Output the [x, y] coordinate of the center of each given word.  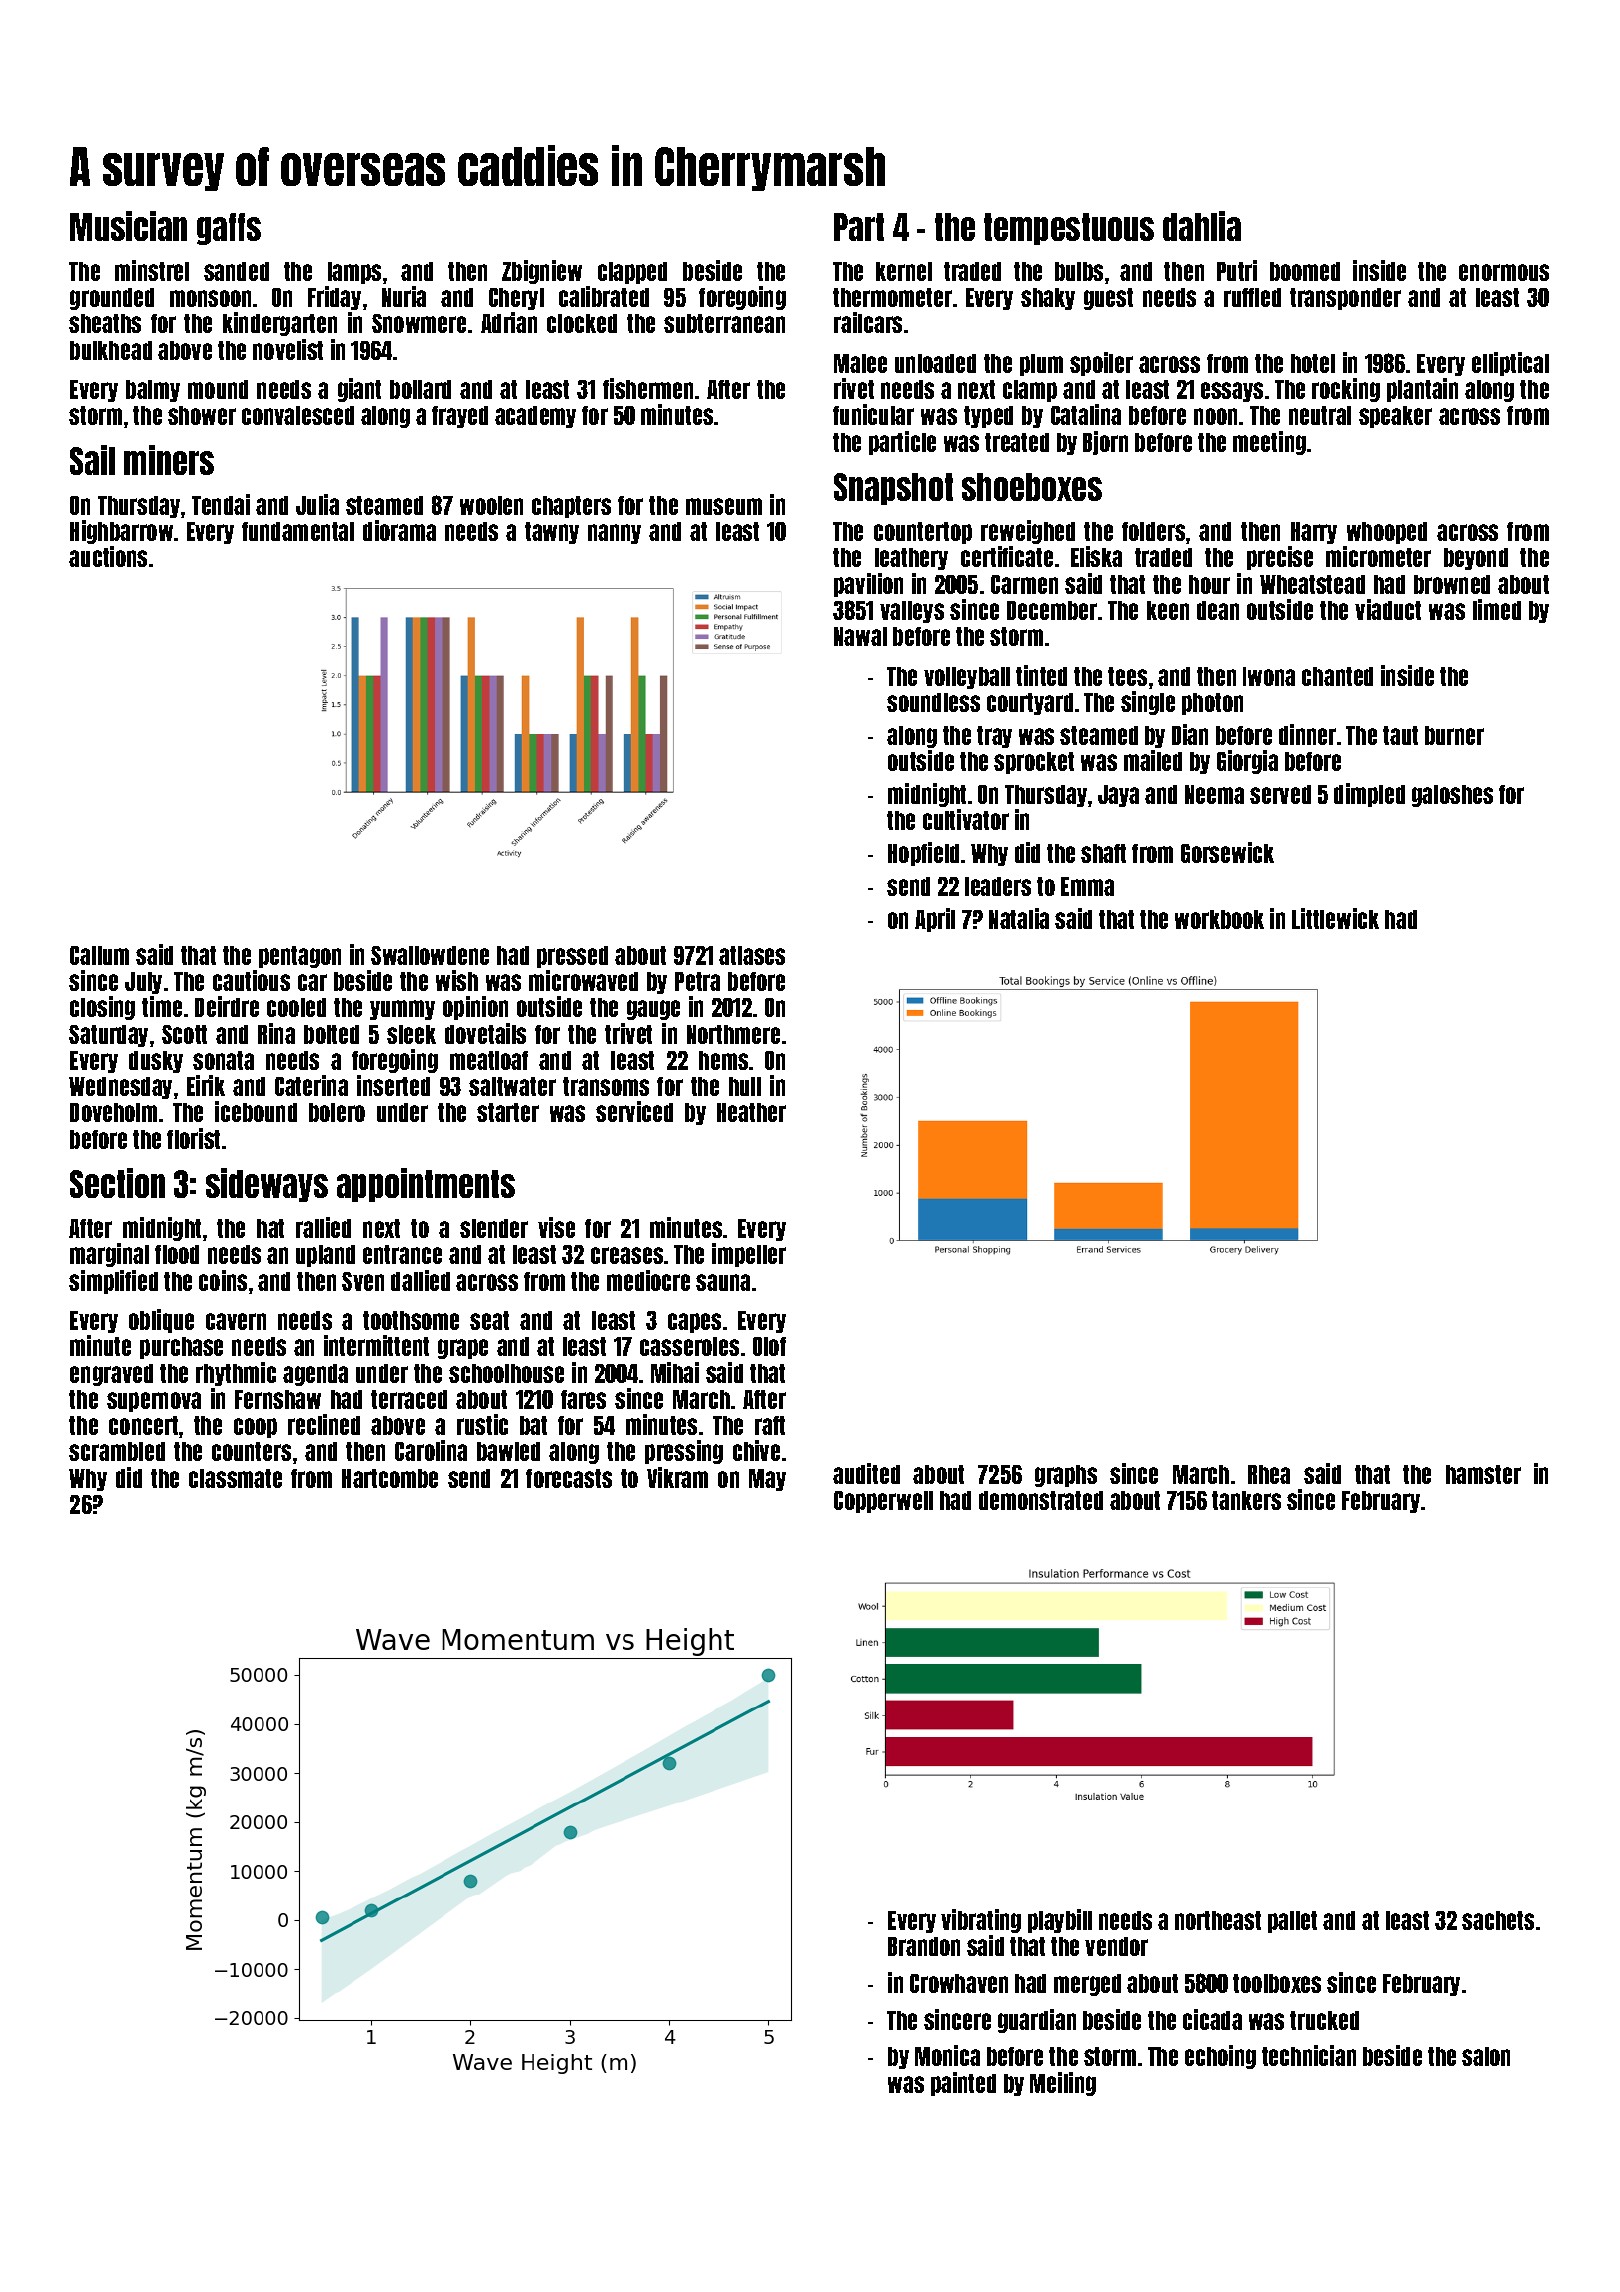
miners [169, 460]
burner [1454, 735]
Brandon [924, 1946]
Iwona [1269, 676]
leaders [998, 886]
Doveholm [113, 1112]
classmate [235, 1478]
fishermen [648, 388]
